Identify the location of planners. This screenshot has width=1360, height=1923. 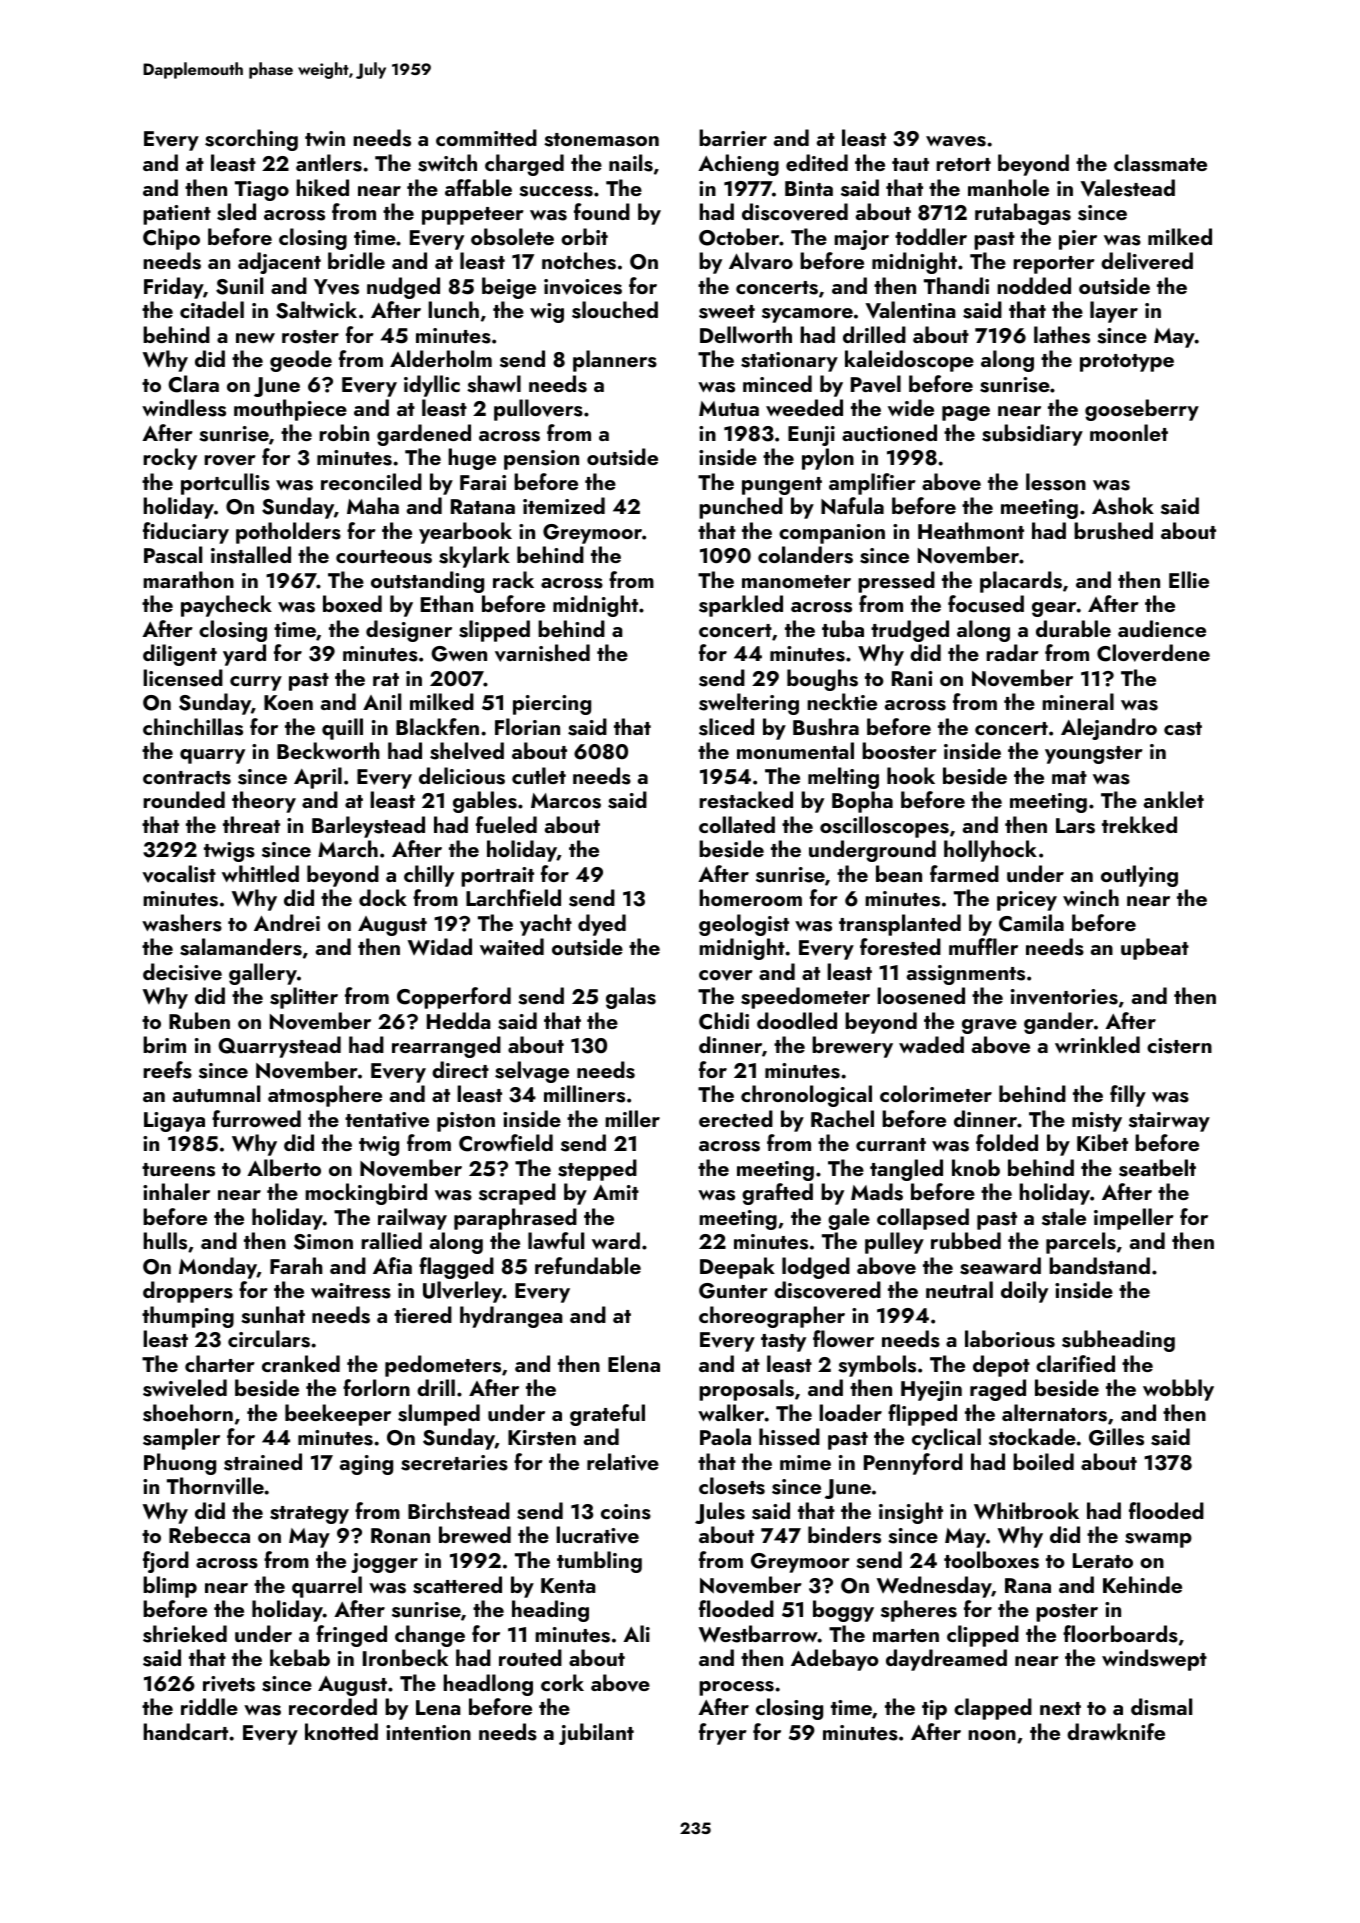
(615, 361).
